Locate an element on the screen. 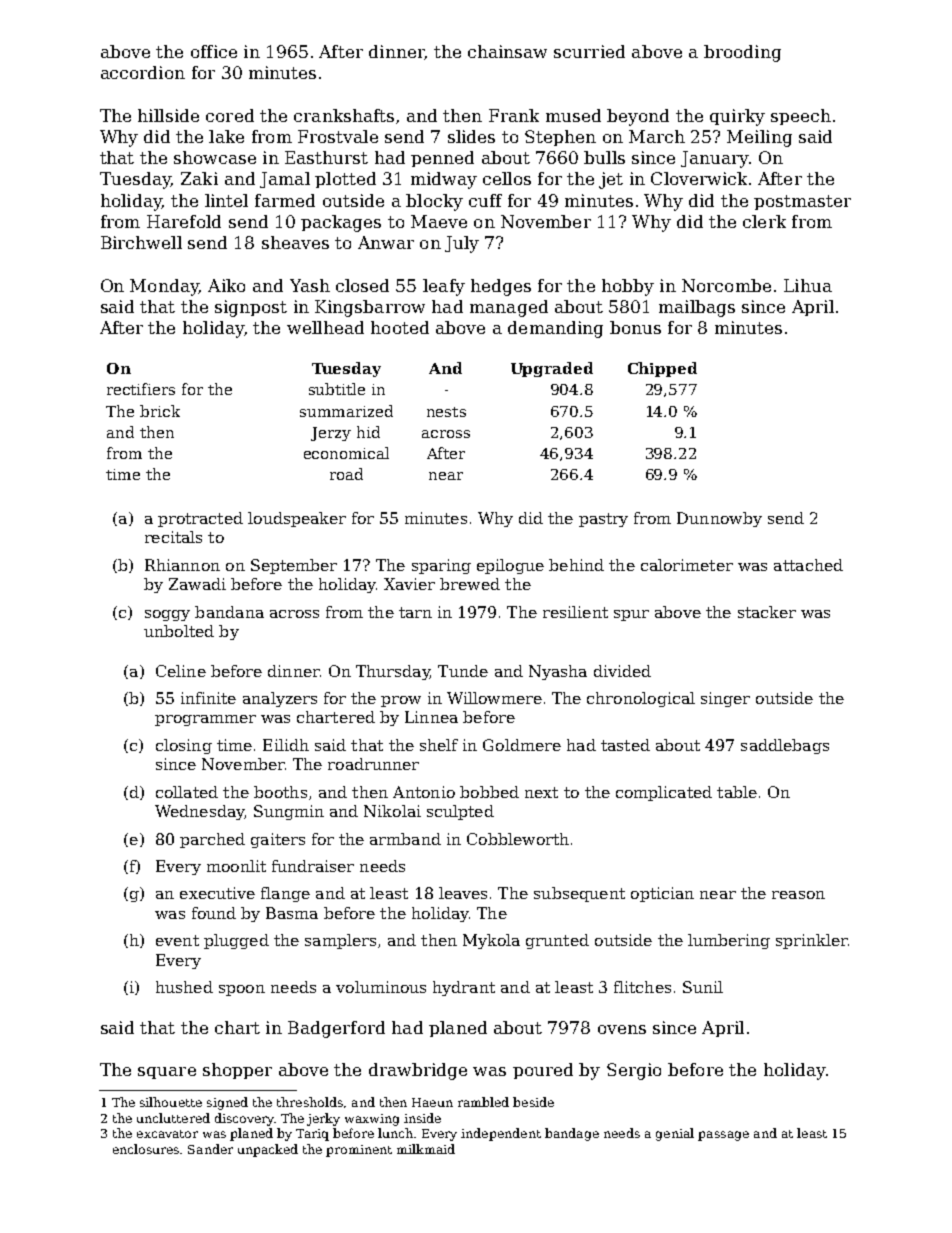 The image size is (952, 1233). Cloverwick is located at coordinates (699, 178).
